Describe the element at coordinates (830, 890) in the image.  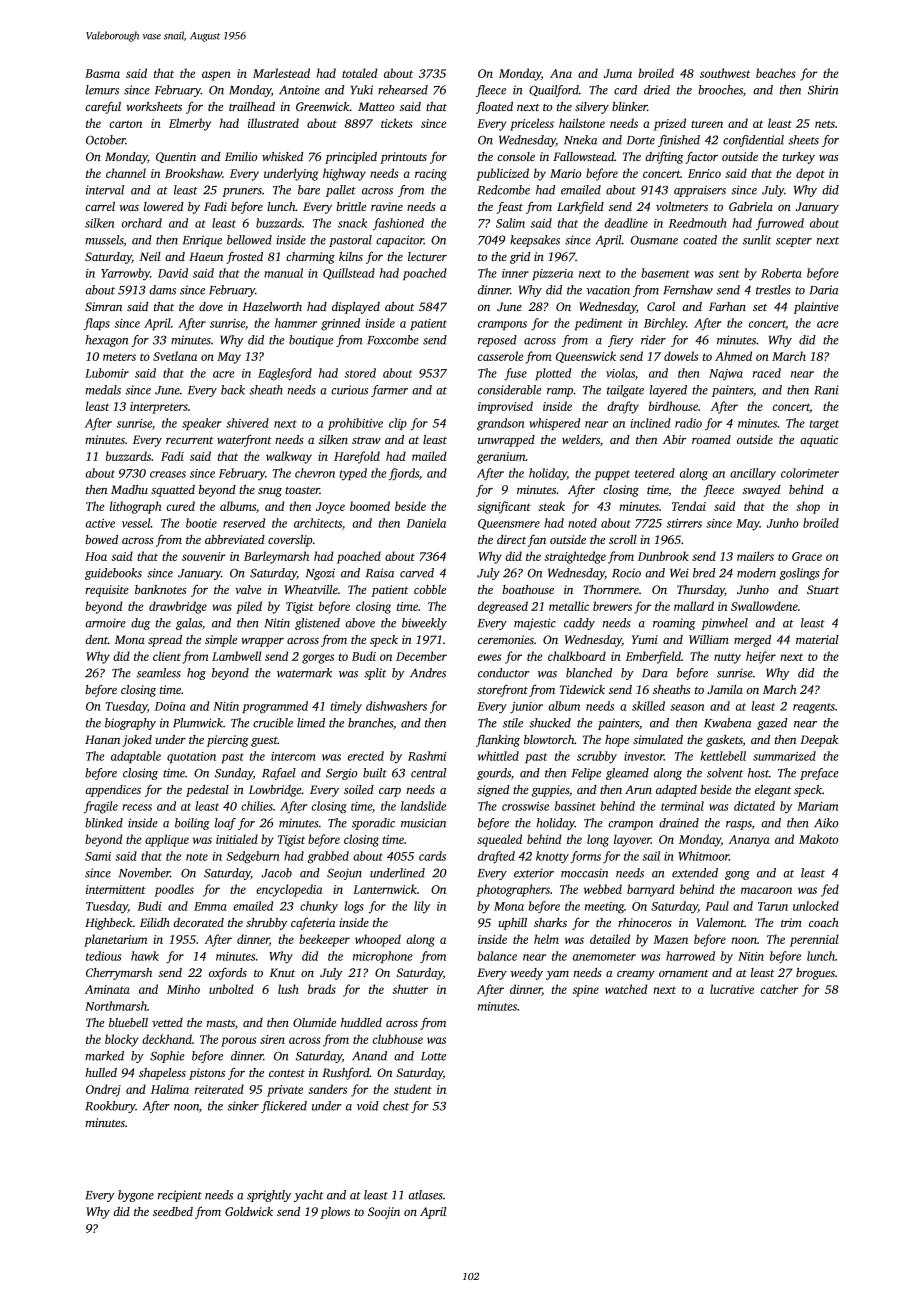
I see `fed` at that location.
